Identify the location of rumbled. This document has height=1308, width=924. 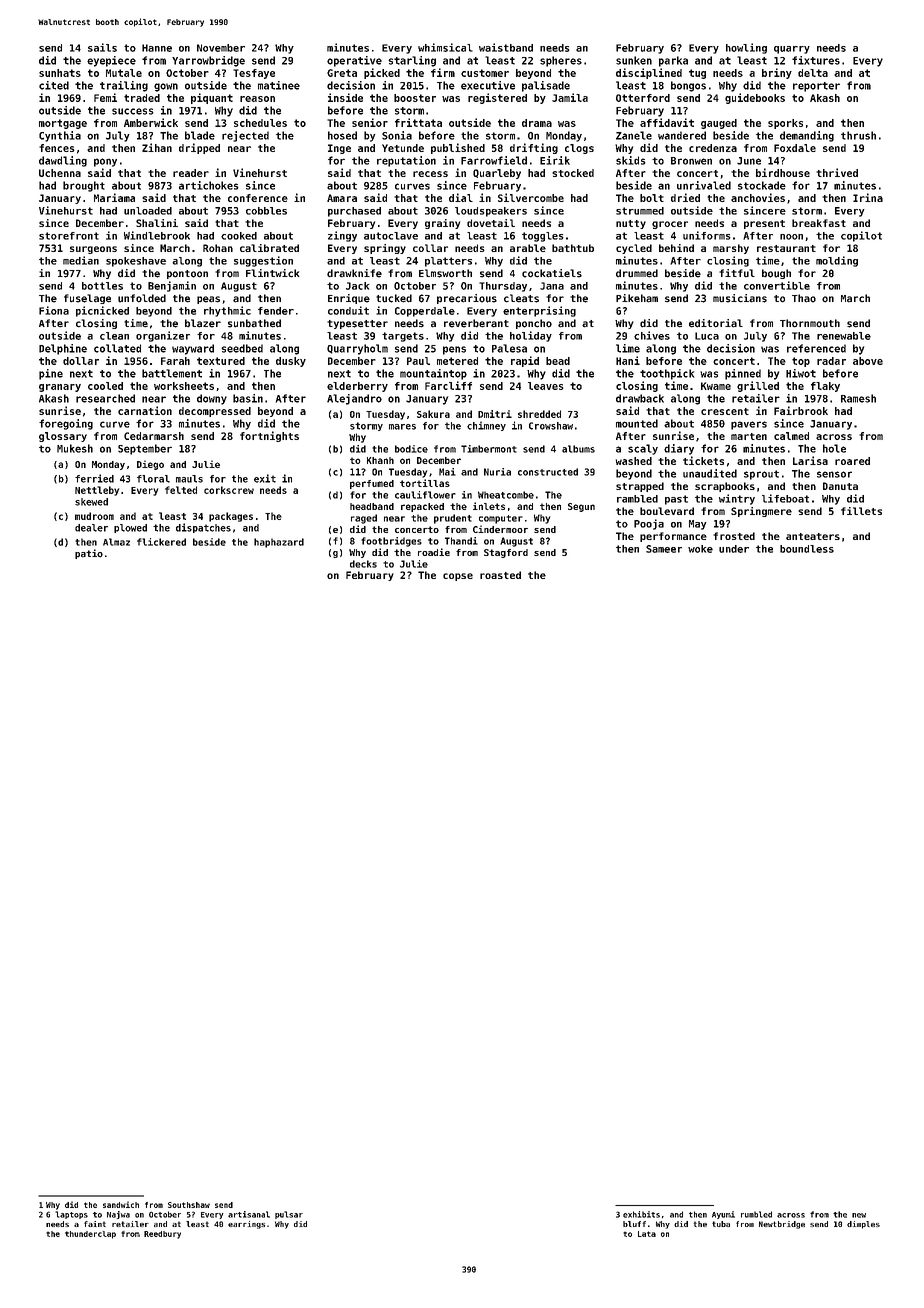
(756, 1214).
